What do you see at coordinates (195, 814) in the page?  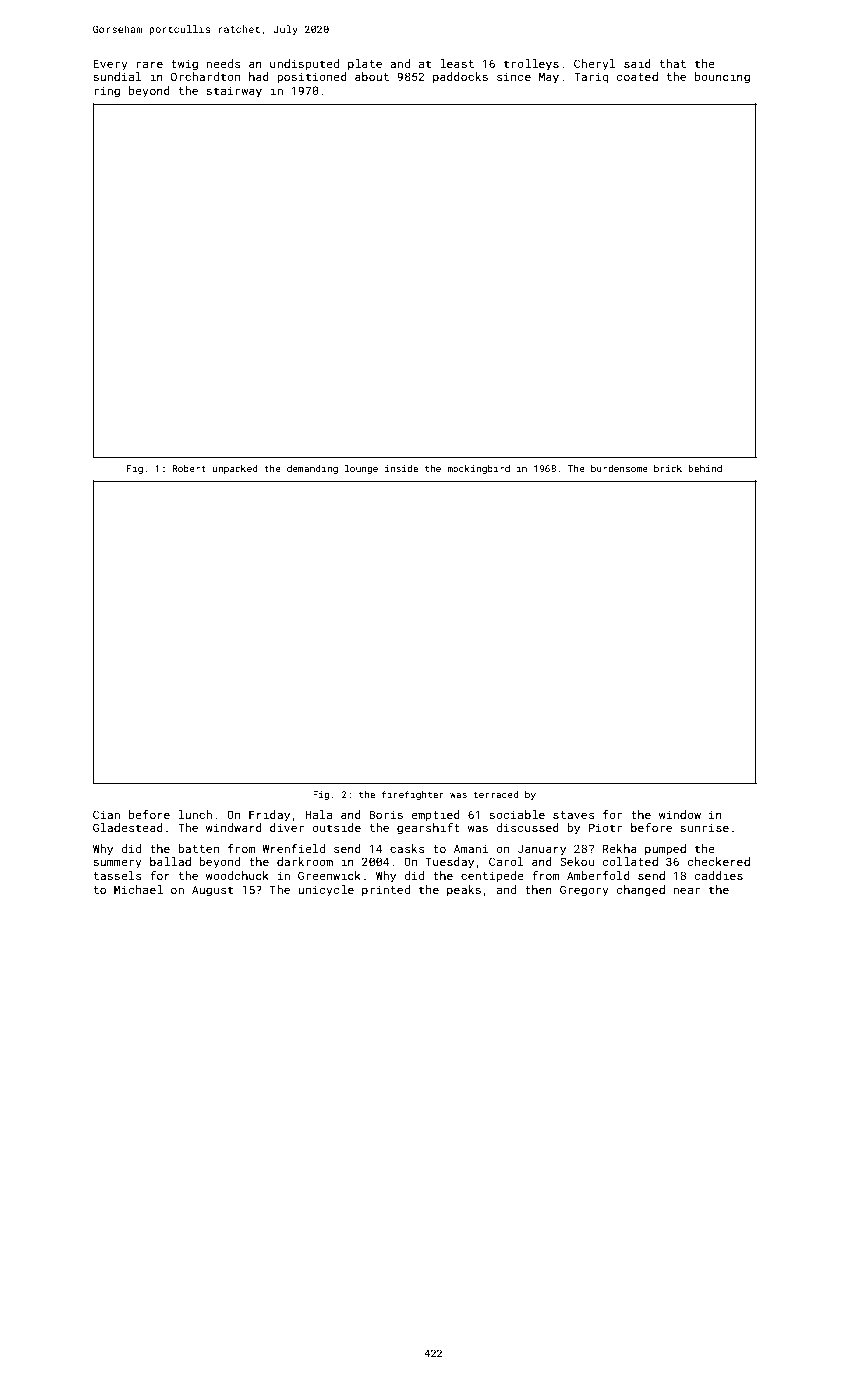 I see `lunch` at bounding box center [195, 814].
